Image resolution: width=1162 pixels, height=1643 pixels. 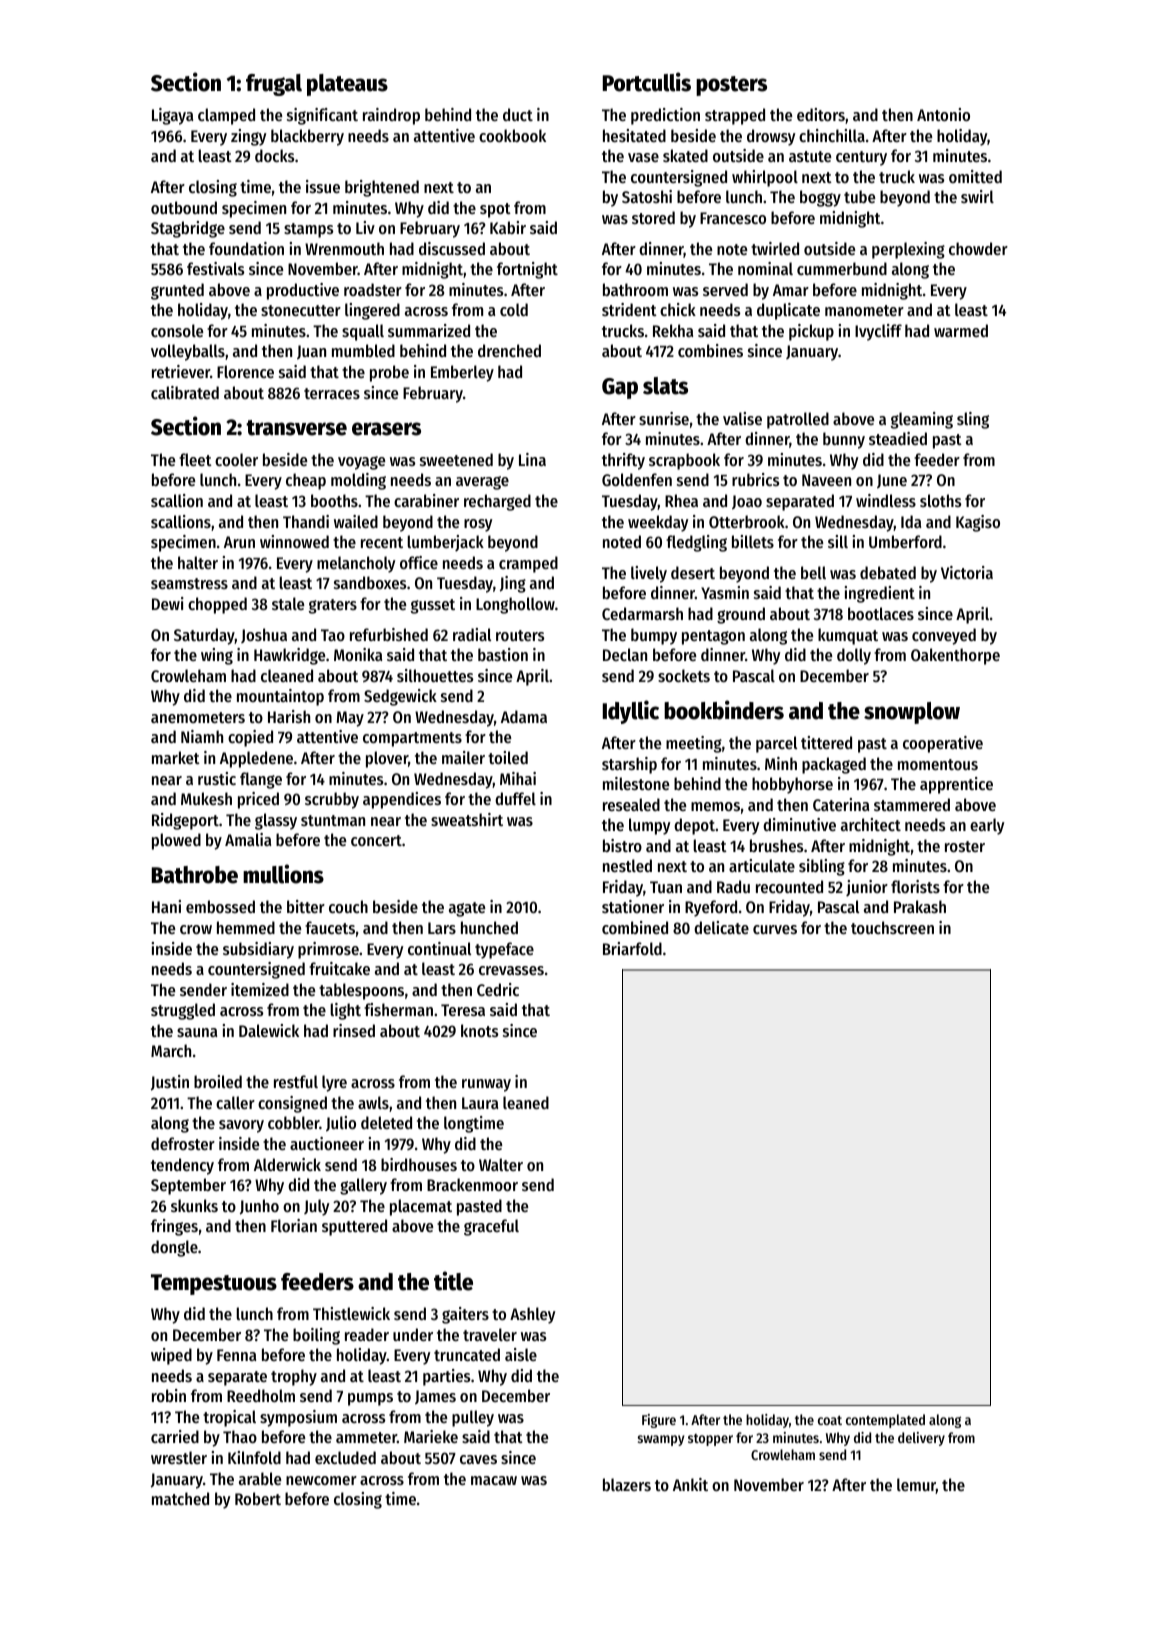 What do you see at coordinates (664, 418) in the page?
I see `sunrise` at bounding box center [664, 418].
